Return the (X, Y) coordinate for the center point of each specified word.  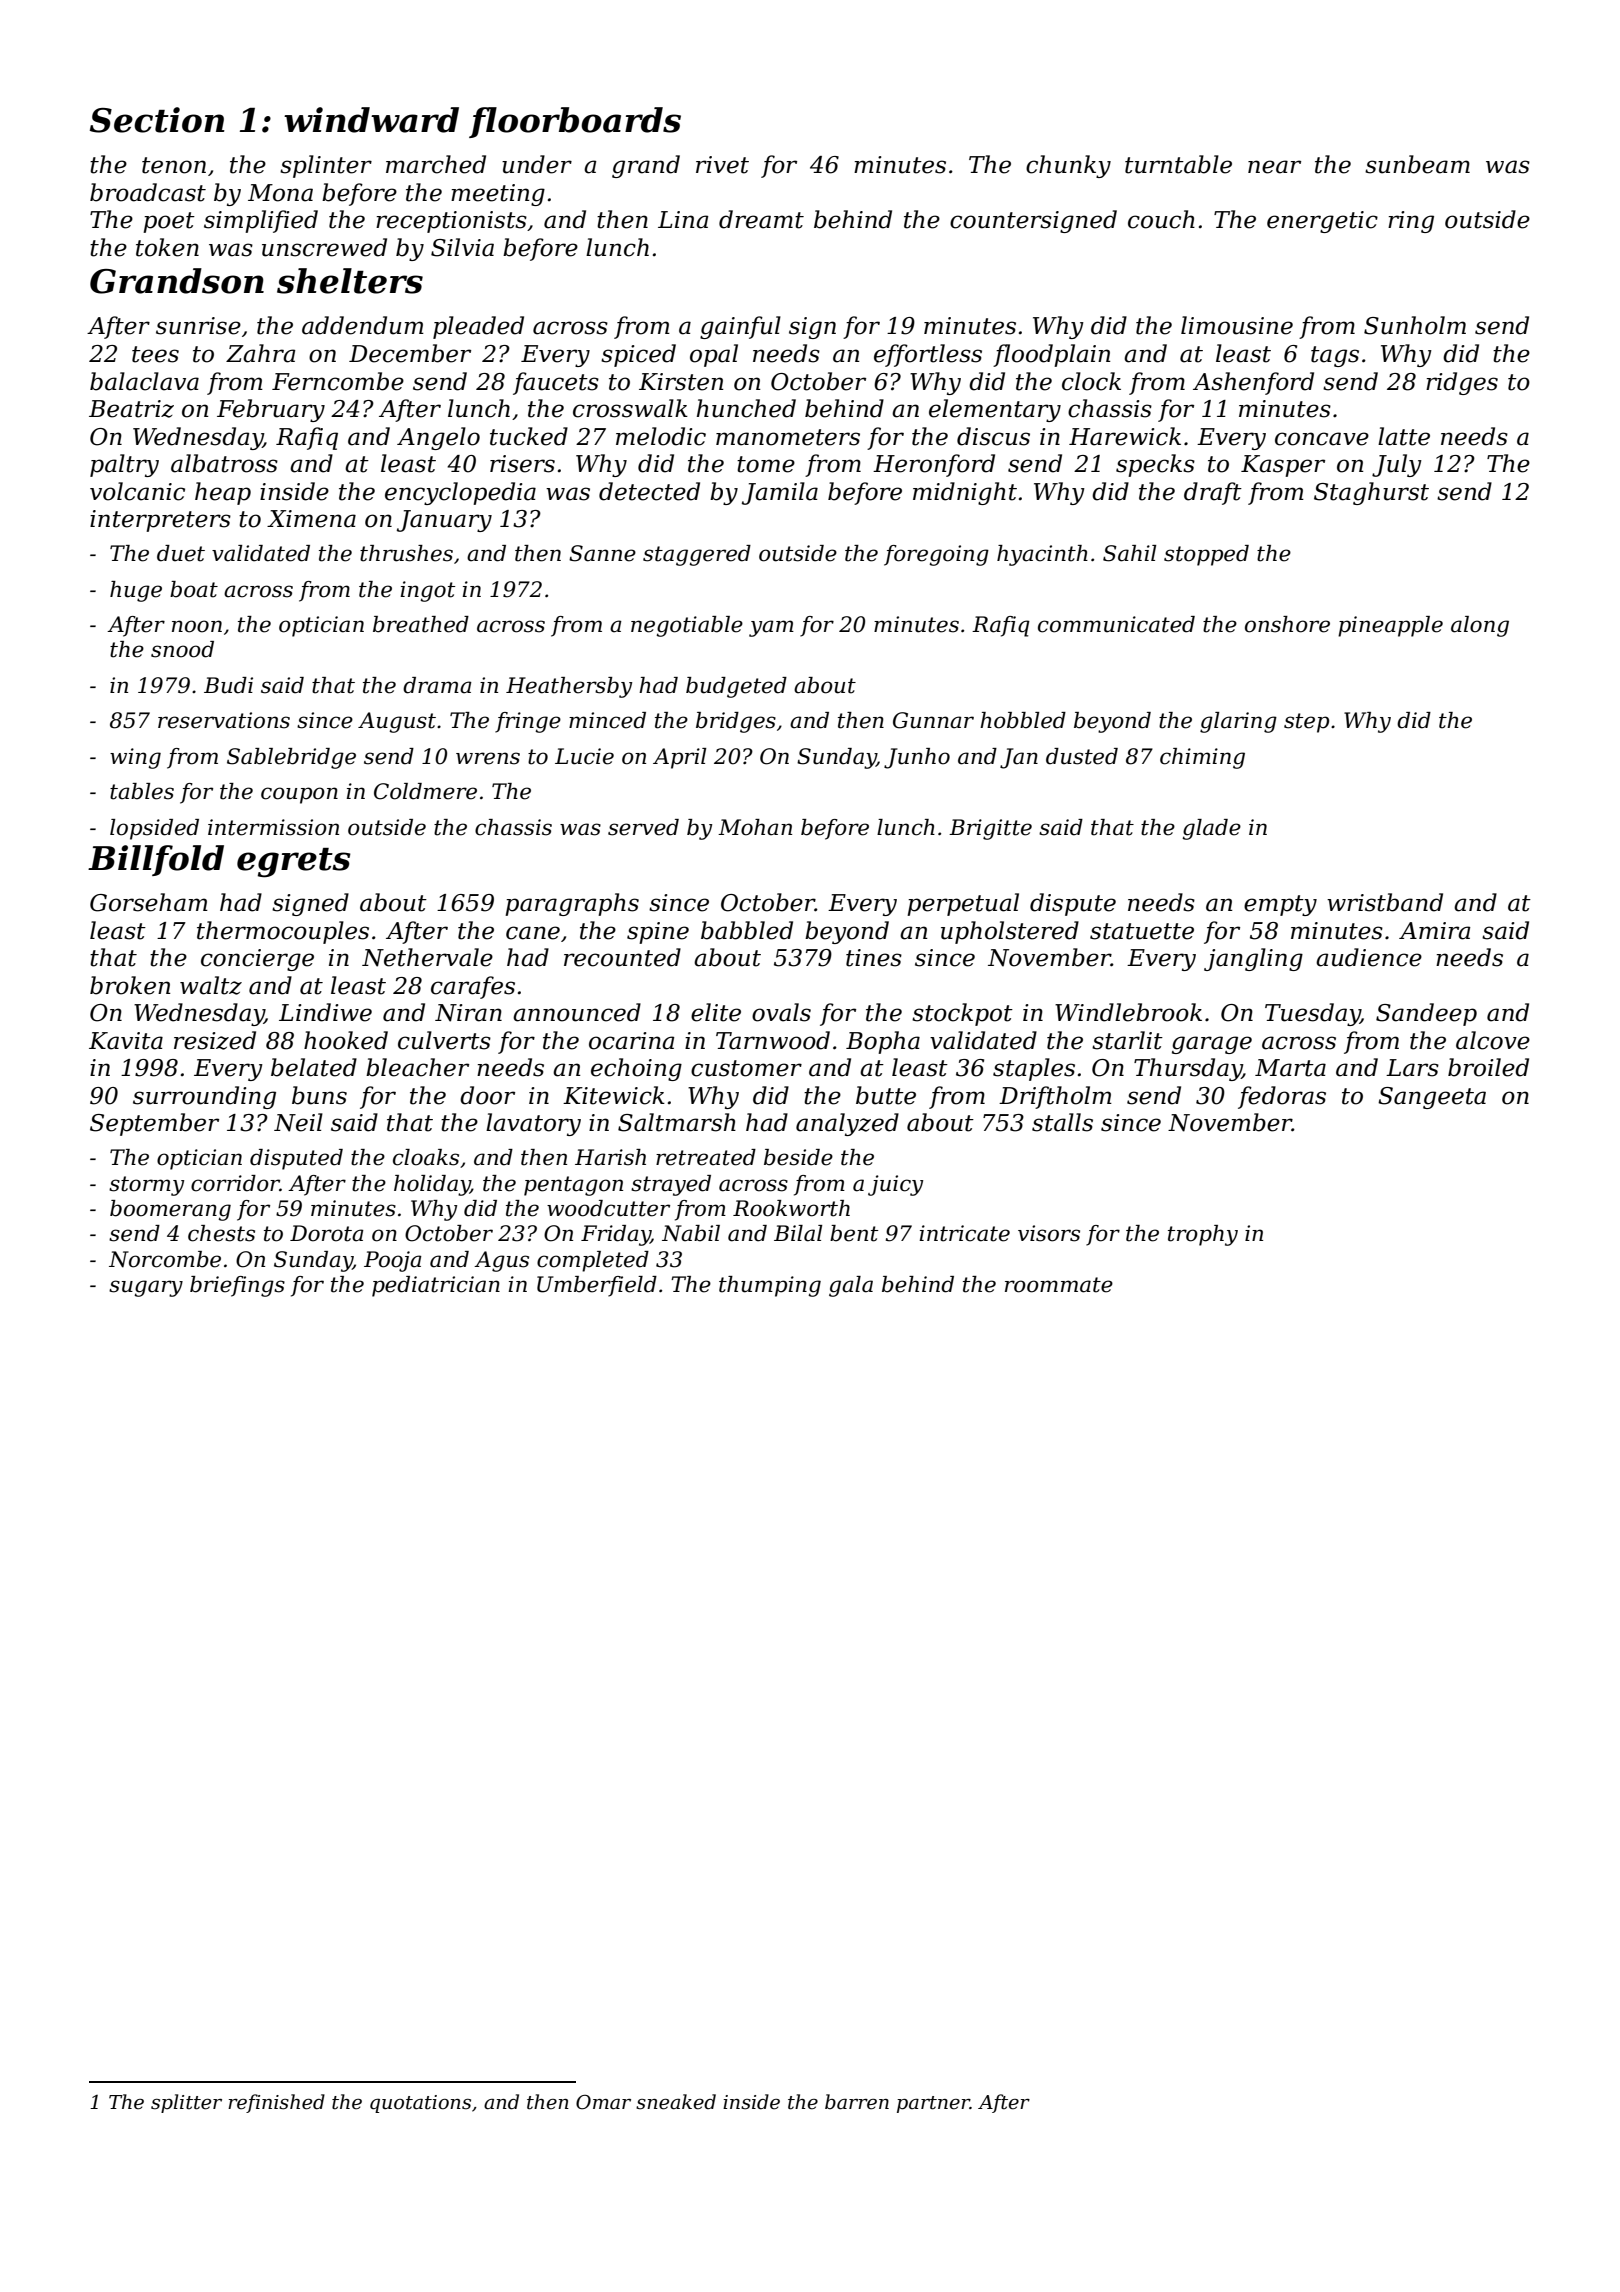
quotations (420, 2104)
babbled (747, 930)
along (1480, 626)
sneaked (676, 2102)
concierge (257, 960)
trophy (1203, 1235)
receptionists (451, 222)
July (1397, 465)
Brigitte (990, 829)
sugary (146, 1288)
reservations (224, 720)
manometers (788, 437)
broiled (1488, 1067)
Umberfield (597, 1286)
